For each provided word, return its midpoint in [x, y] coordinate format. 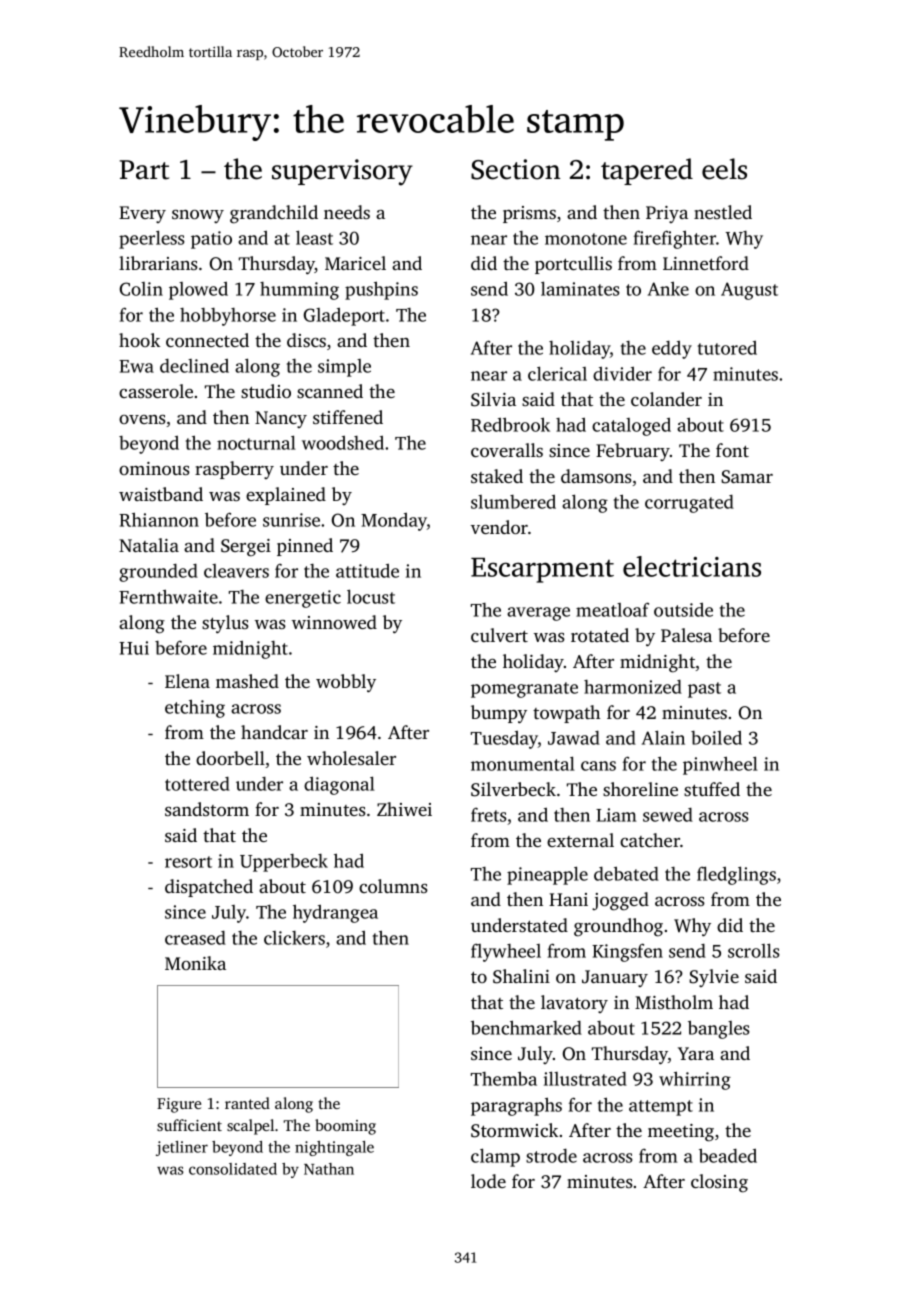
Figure [179, 1105]
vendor [499, 527]
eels [724, 169]
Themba [504, 1078]
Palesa [686, 635]
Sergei [246, 548]
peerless [152, 239]
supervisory [342, 172]
